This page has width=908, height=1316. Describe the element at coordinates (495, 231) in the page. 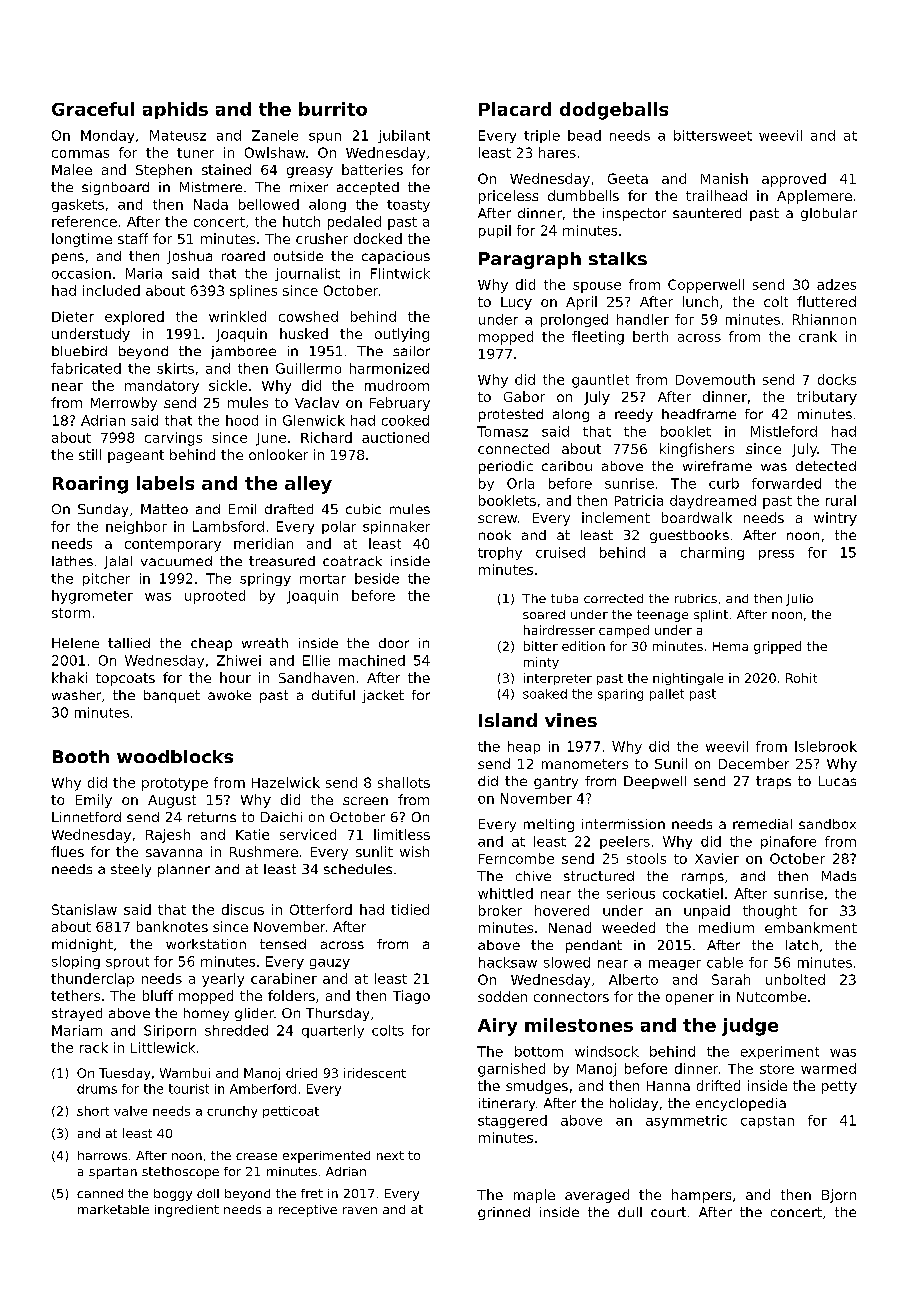

I see `pupil` at that location.
